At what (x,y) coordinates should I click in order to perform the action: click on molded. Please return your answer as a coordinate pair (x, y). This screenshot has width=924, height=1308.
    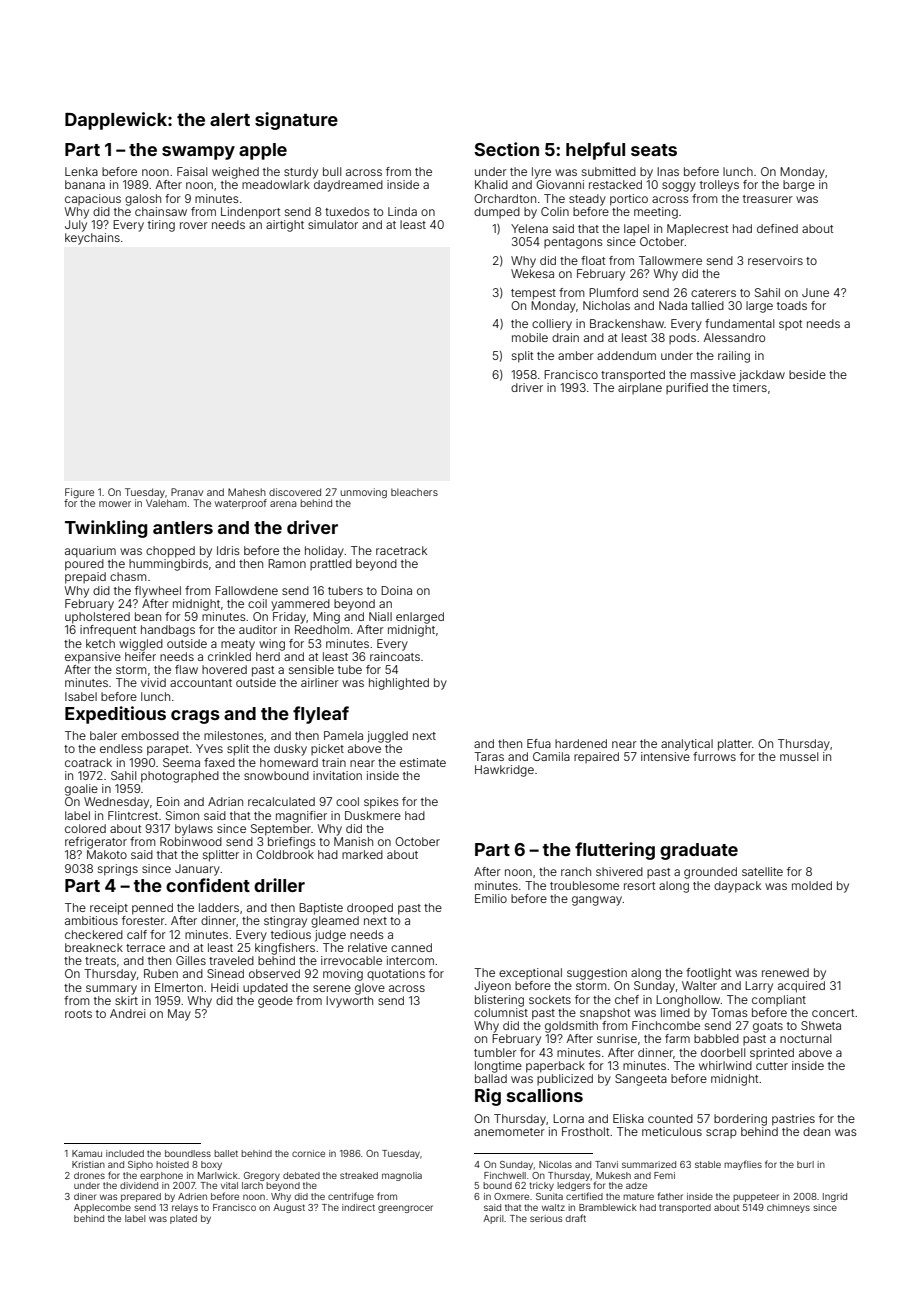
    Looking at the image, I should click on (812, 885).
